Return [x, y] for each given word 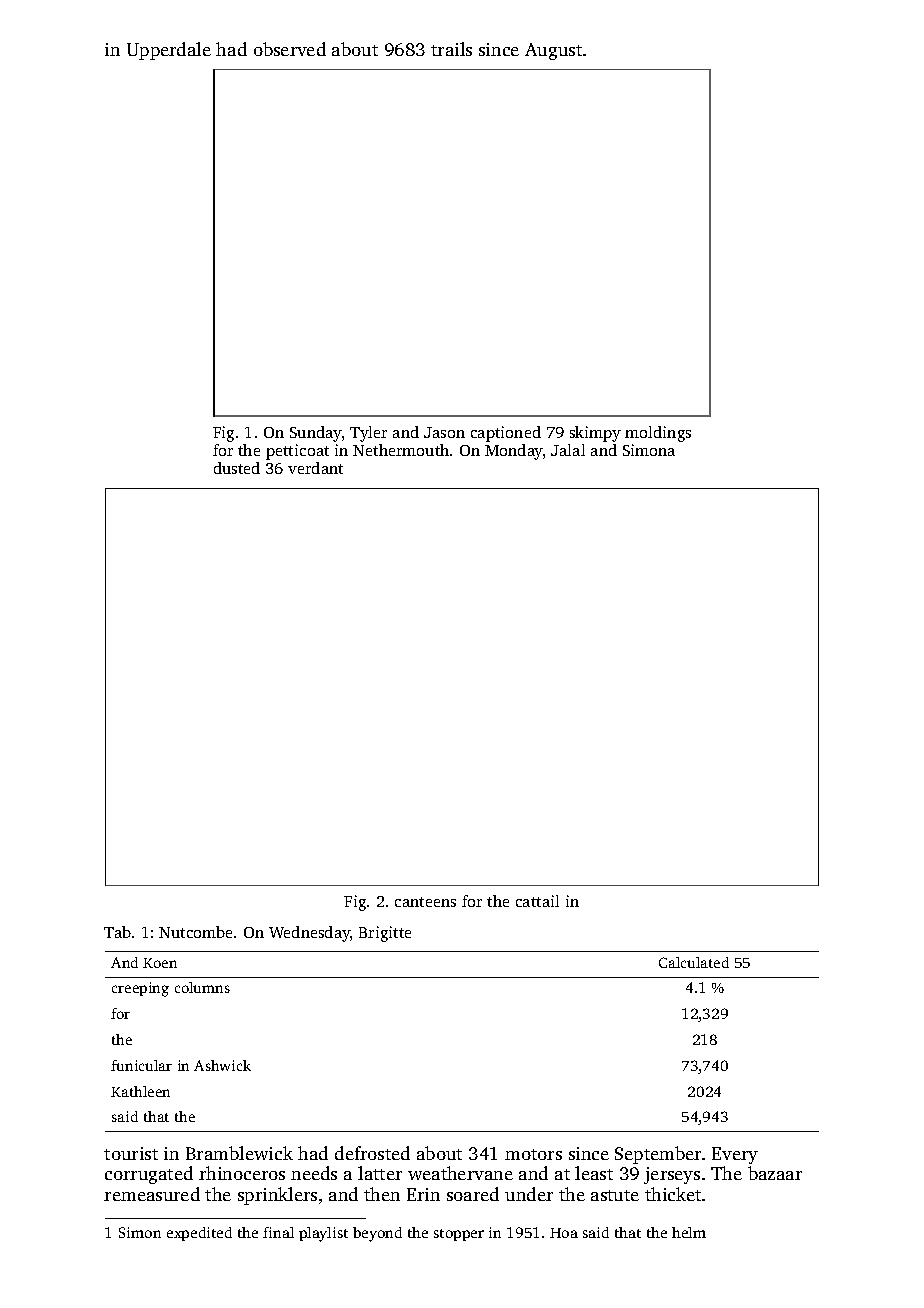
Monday [514, 452]
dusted [237, 468]
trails [451, 49]
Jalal [568, 450]
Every [735, 1155]
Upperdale [169, 51]
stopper [459, 1235]
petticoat [297, 452]
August [553, 51]
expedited [199, 1234]
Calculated [694, 962]
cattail [537, 901]
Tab [117, 932]
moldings [658, 434]
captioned [506, 434]
